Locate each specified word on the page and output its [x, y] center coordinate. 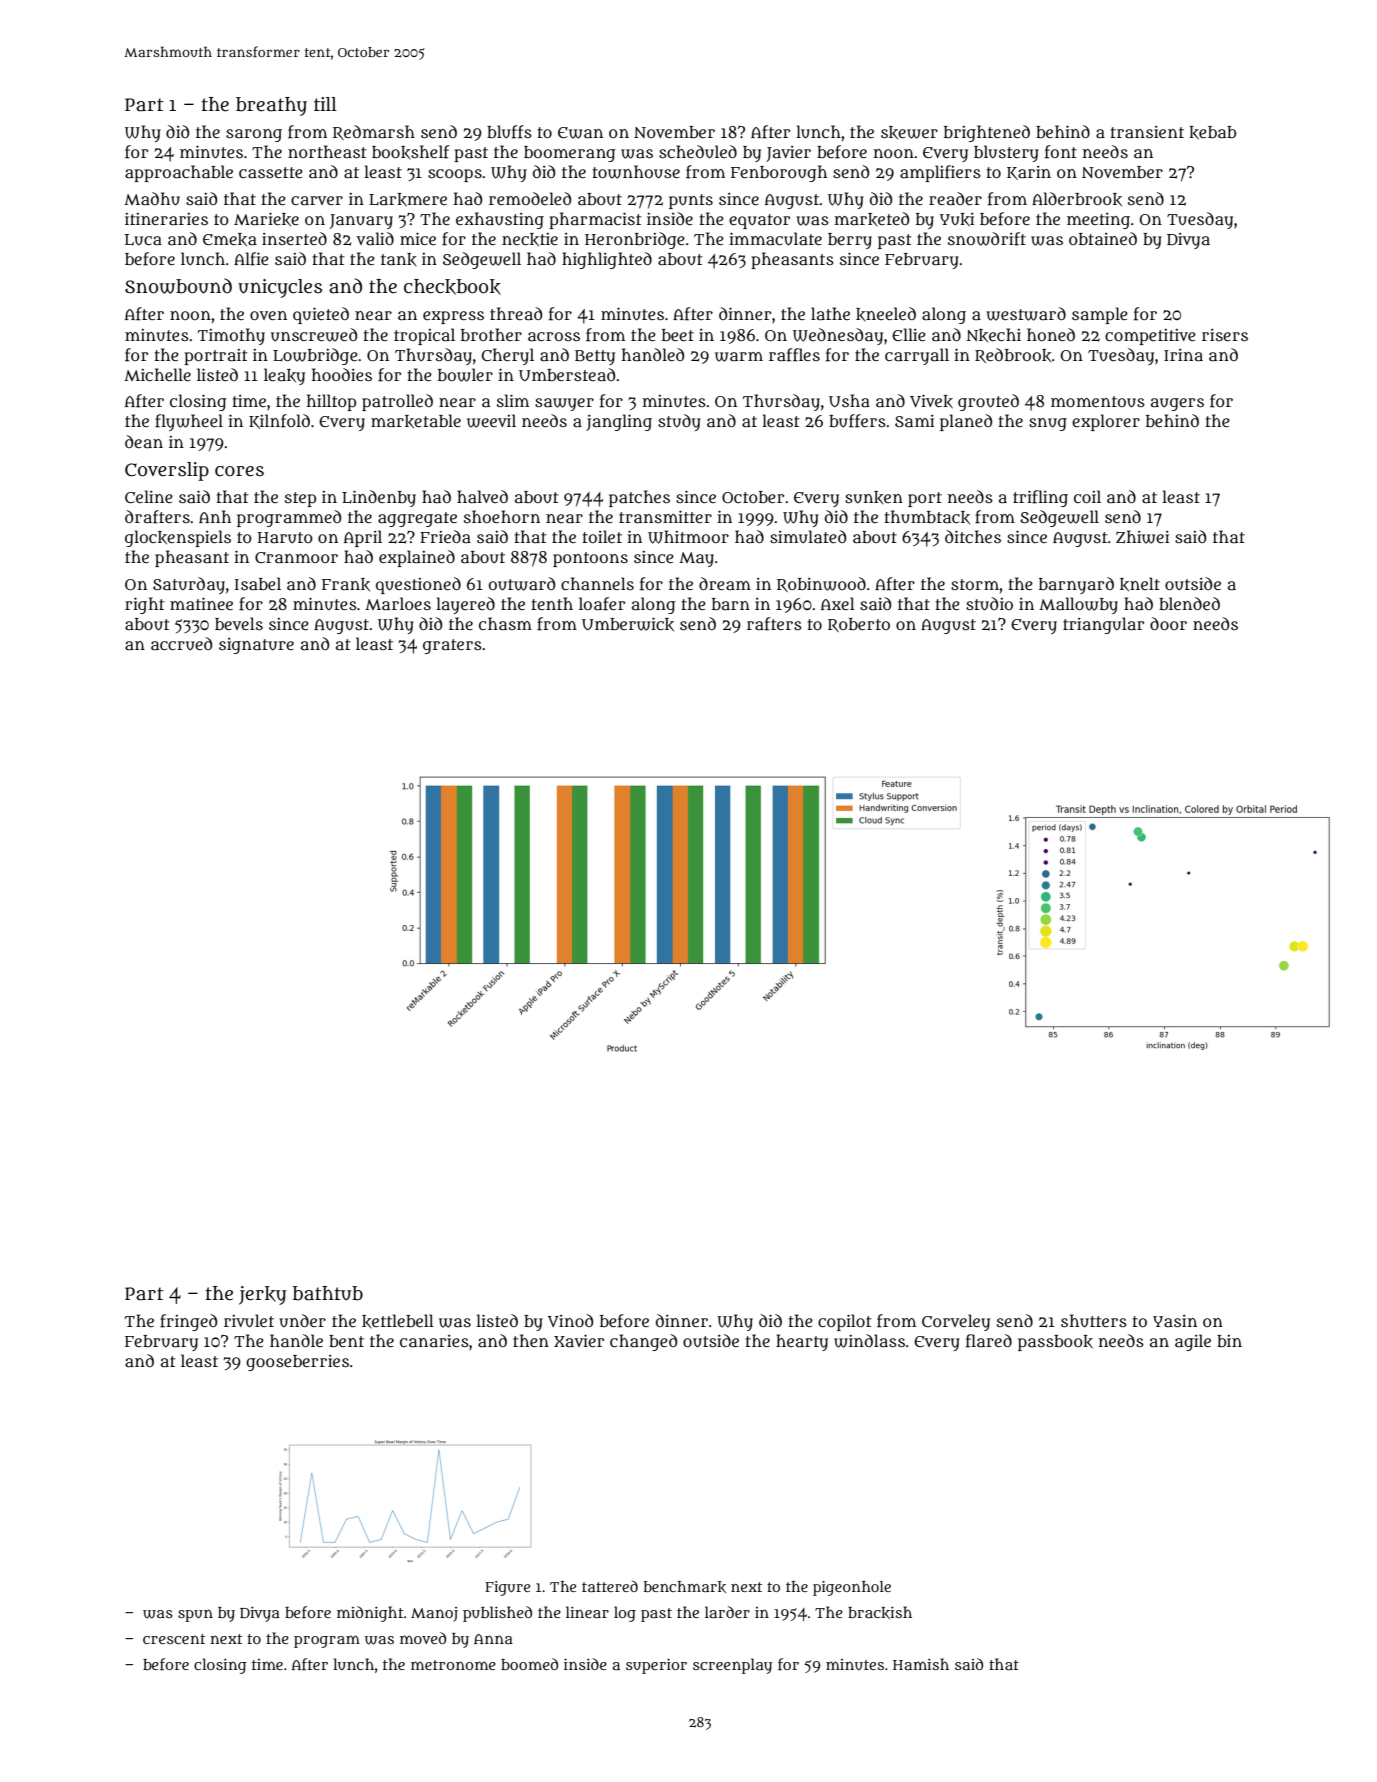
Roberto [859, 625]
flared [989, 1341]
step [300, 499]
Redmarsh [374, 132]
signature [256, 646]
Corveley [956, 1322]
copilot [845, 1322]
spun [195, 1615]
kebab [1212, 133]
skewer [909, 133]
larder [727, 1612]
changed [643, 1342]
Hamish [921, 1664]
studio [989, 604]
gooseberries [297, 1363]
